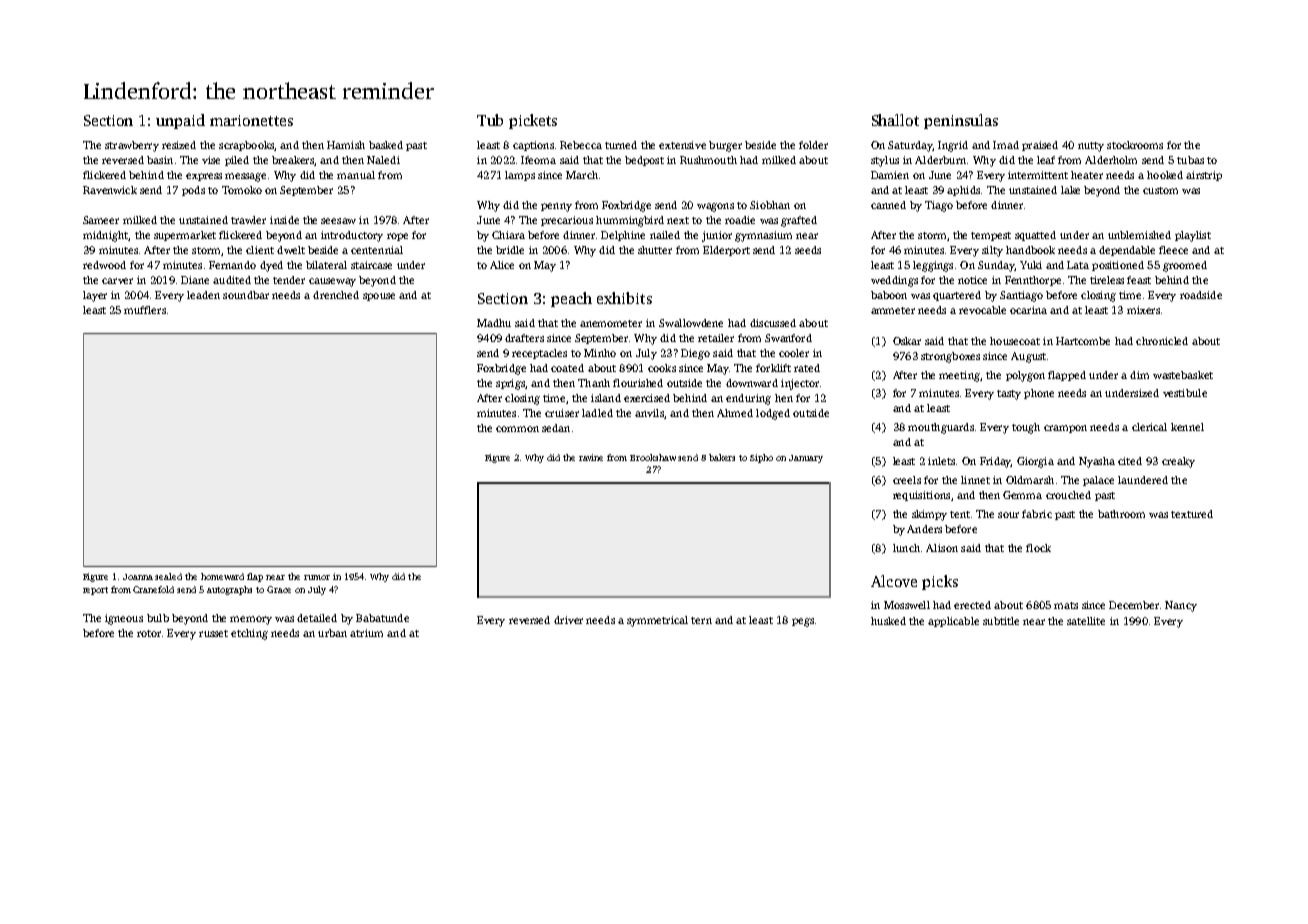 The height and width of the document is (924, 1308). What do you see at coordinates (251, 120) in the document?
I see `marionettes` at bounding box center [251, 120].
